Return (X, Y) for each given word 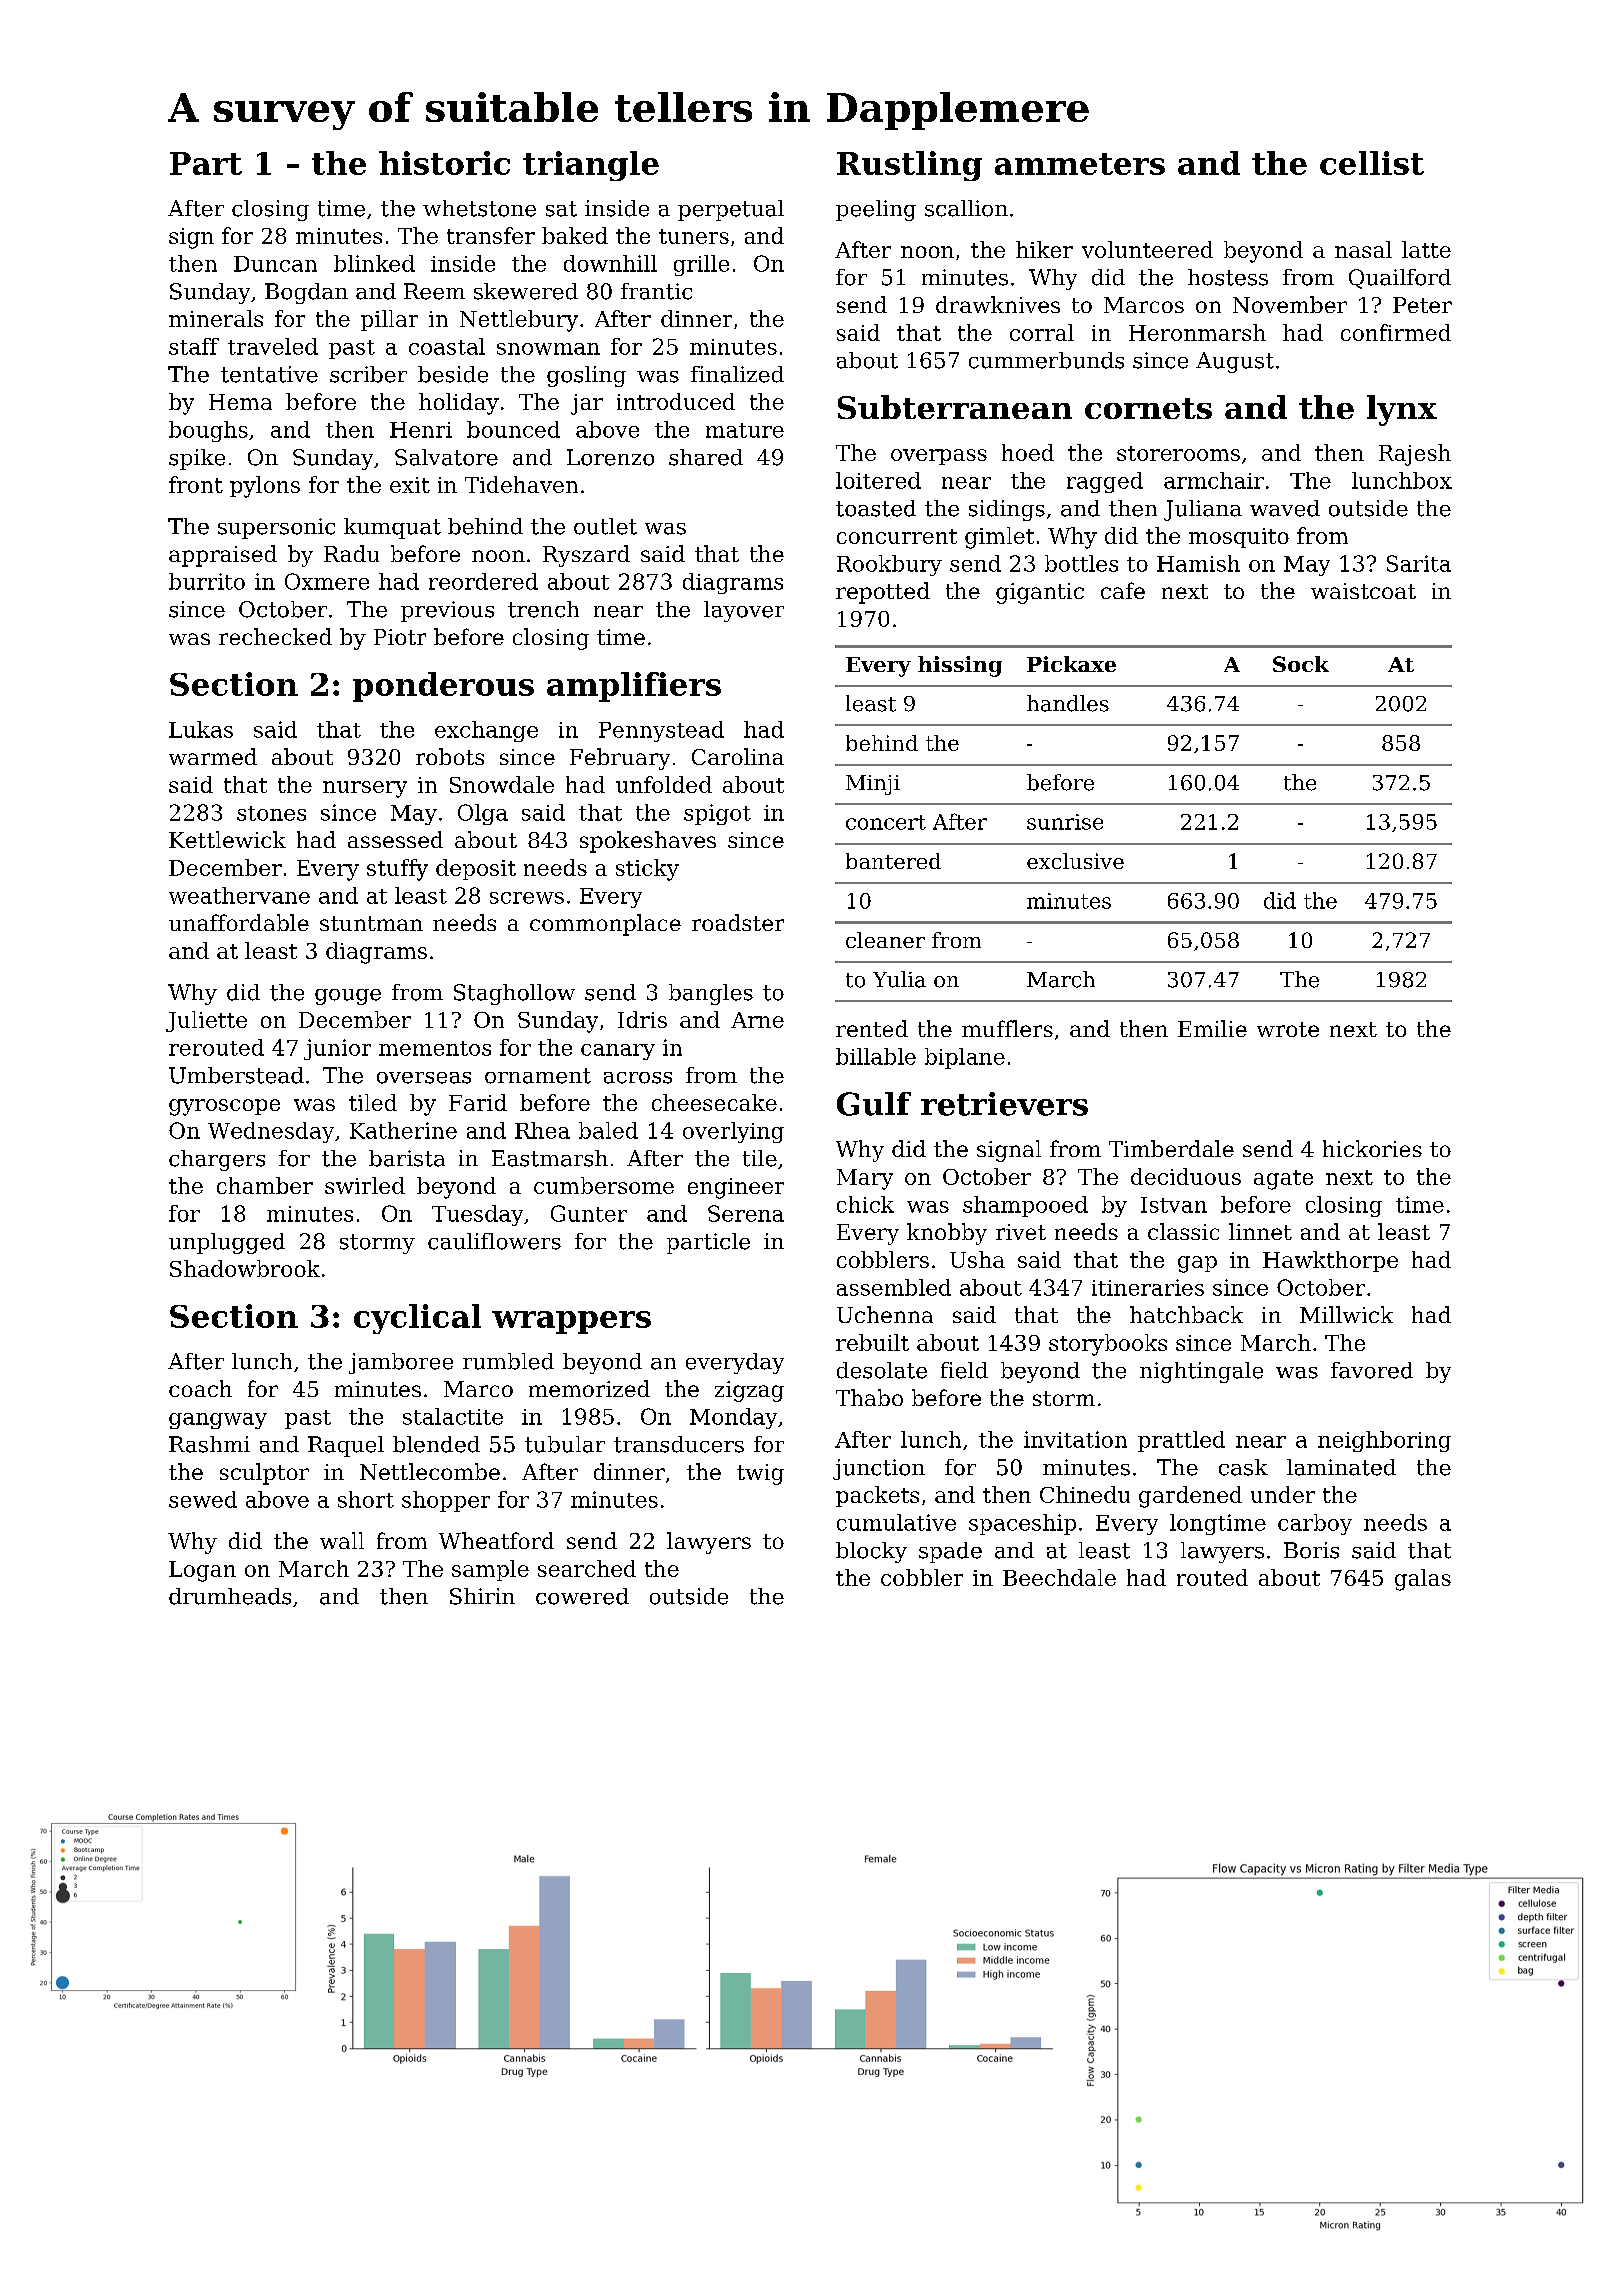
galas (1423, 1580)
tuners (694, 236)
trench (543, 609)
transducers (679, 1444)
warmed (213, 756)
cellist (1372, 163)
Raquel (346, 1446)
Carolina (738, 756)
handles (1068, 703)
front (196, 484)
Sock (1301, 664)
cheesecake (714, 1102)
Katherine (403, 1130)
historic (444, 163)
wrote (1288, 1029)
